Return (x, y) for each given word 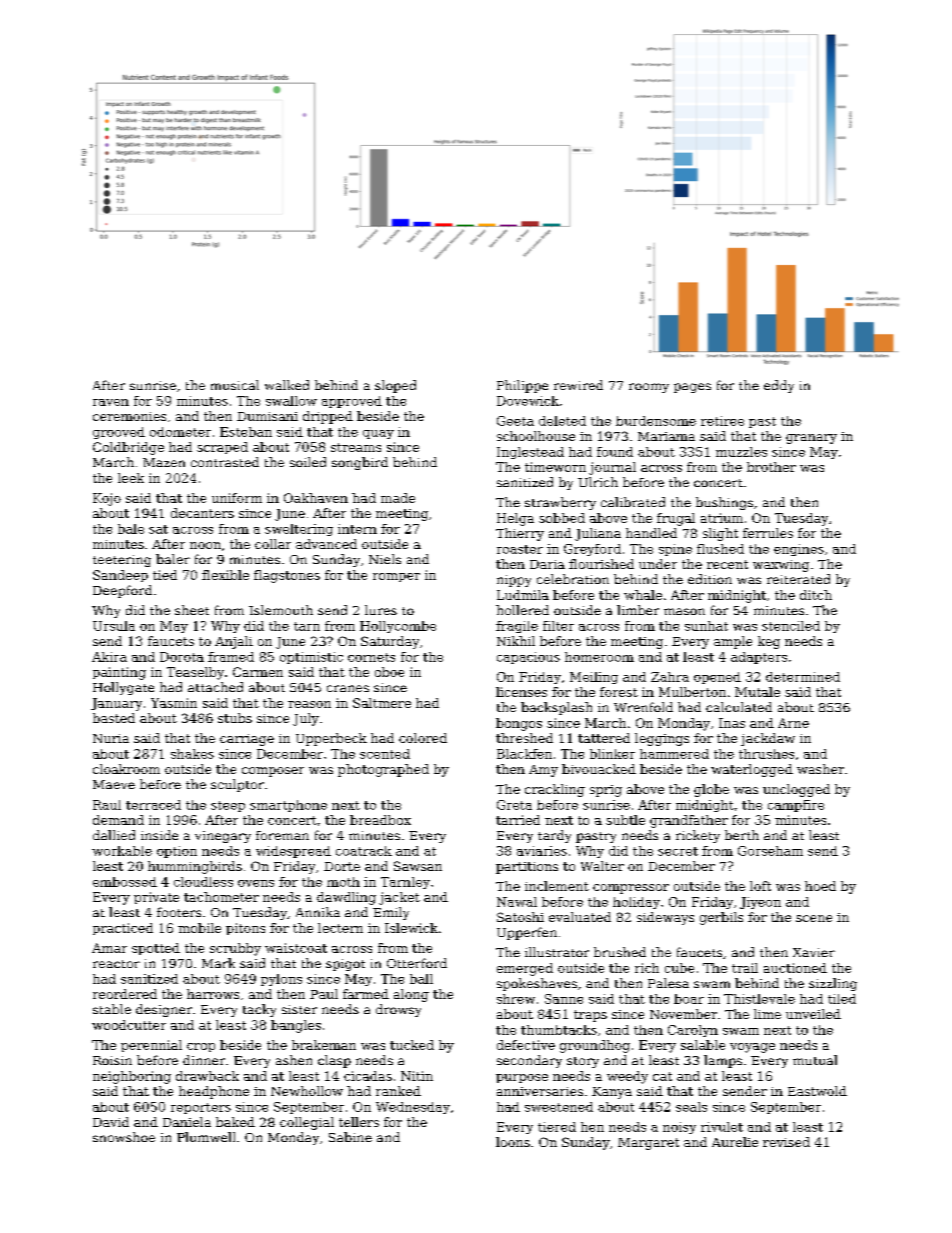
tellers (359, 1122)
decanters (202, 513)
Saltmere (382, 703)
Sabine (350, 1137)
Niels (385, 559)
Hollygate (123, 688)
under (658, 564)
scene (814, 918)
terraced (153, 805)
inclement (557, 886)
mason (684, 611)
